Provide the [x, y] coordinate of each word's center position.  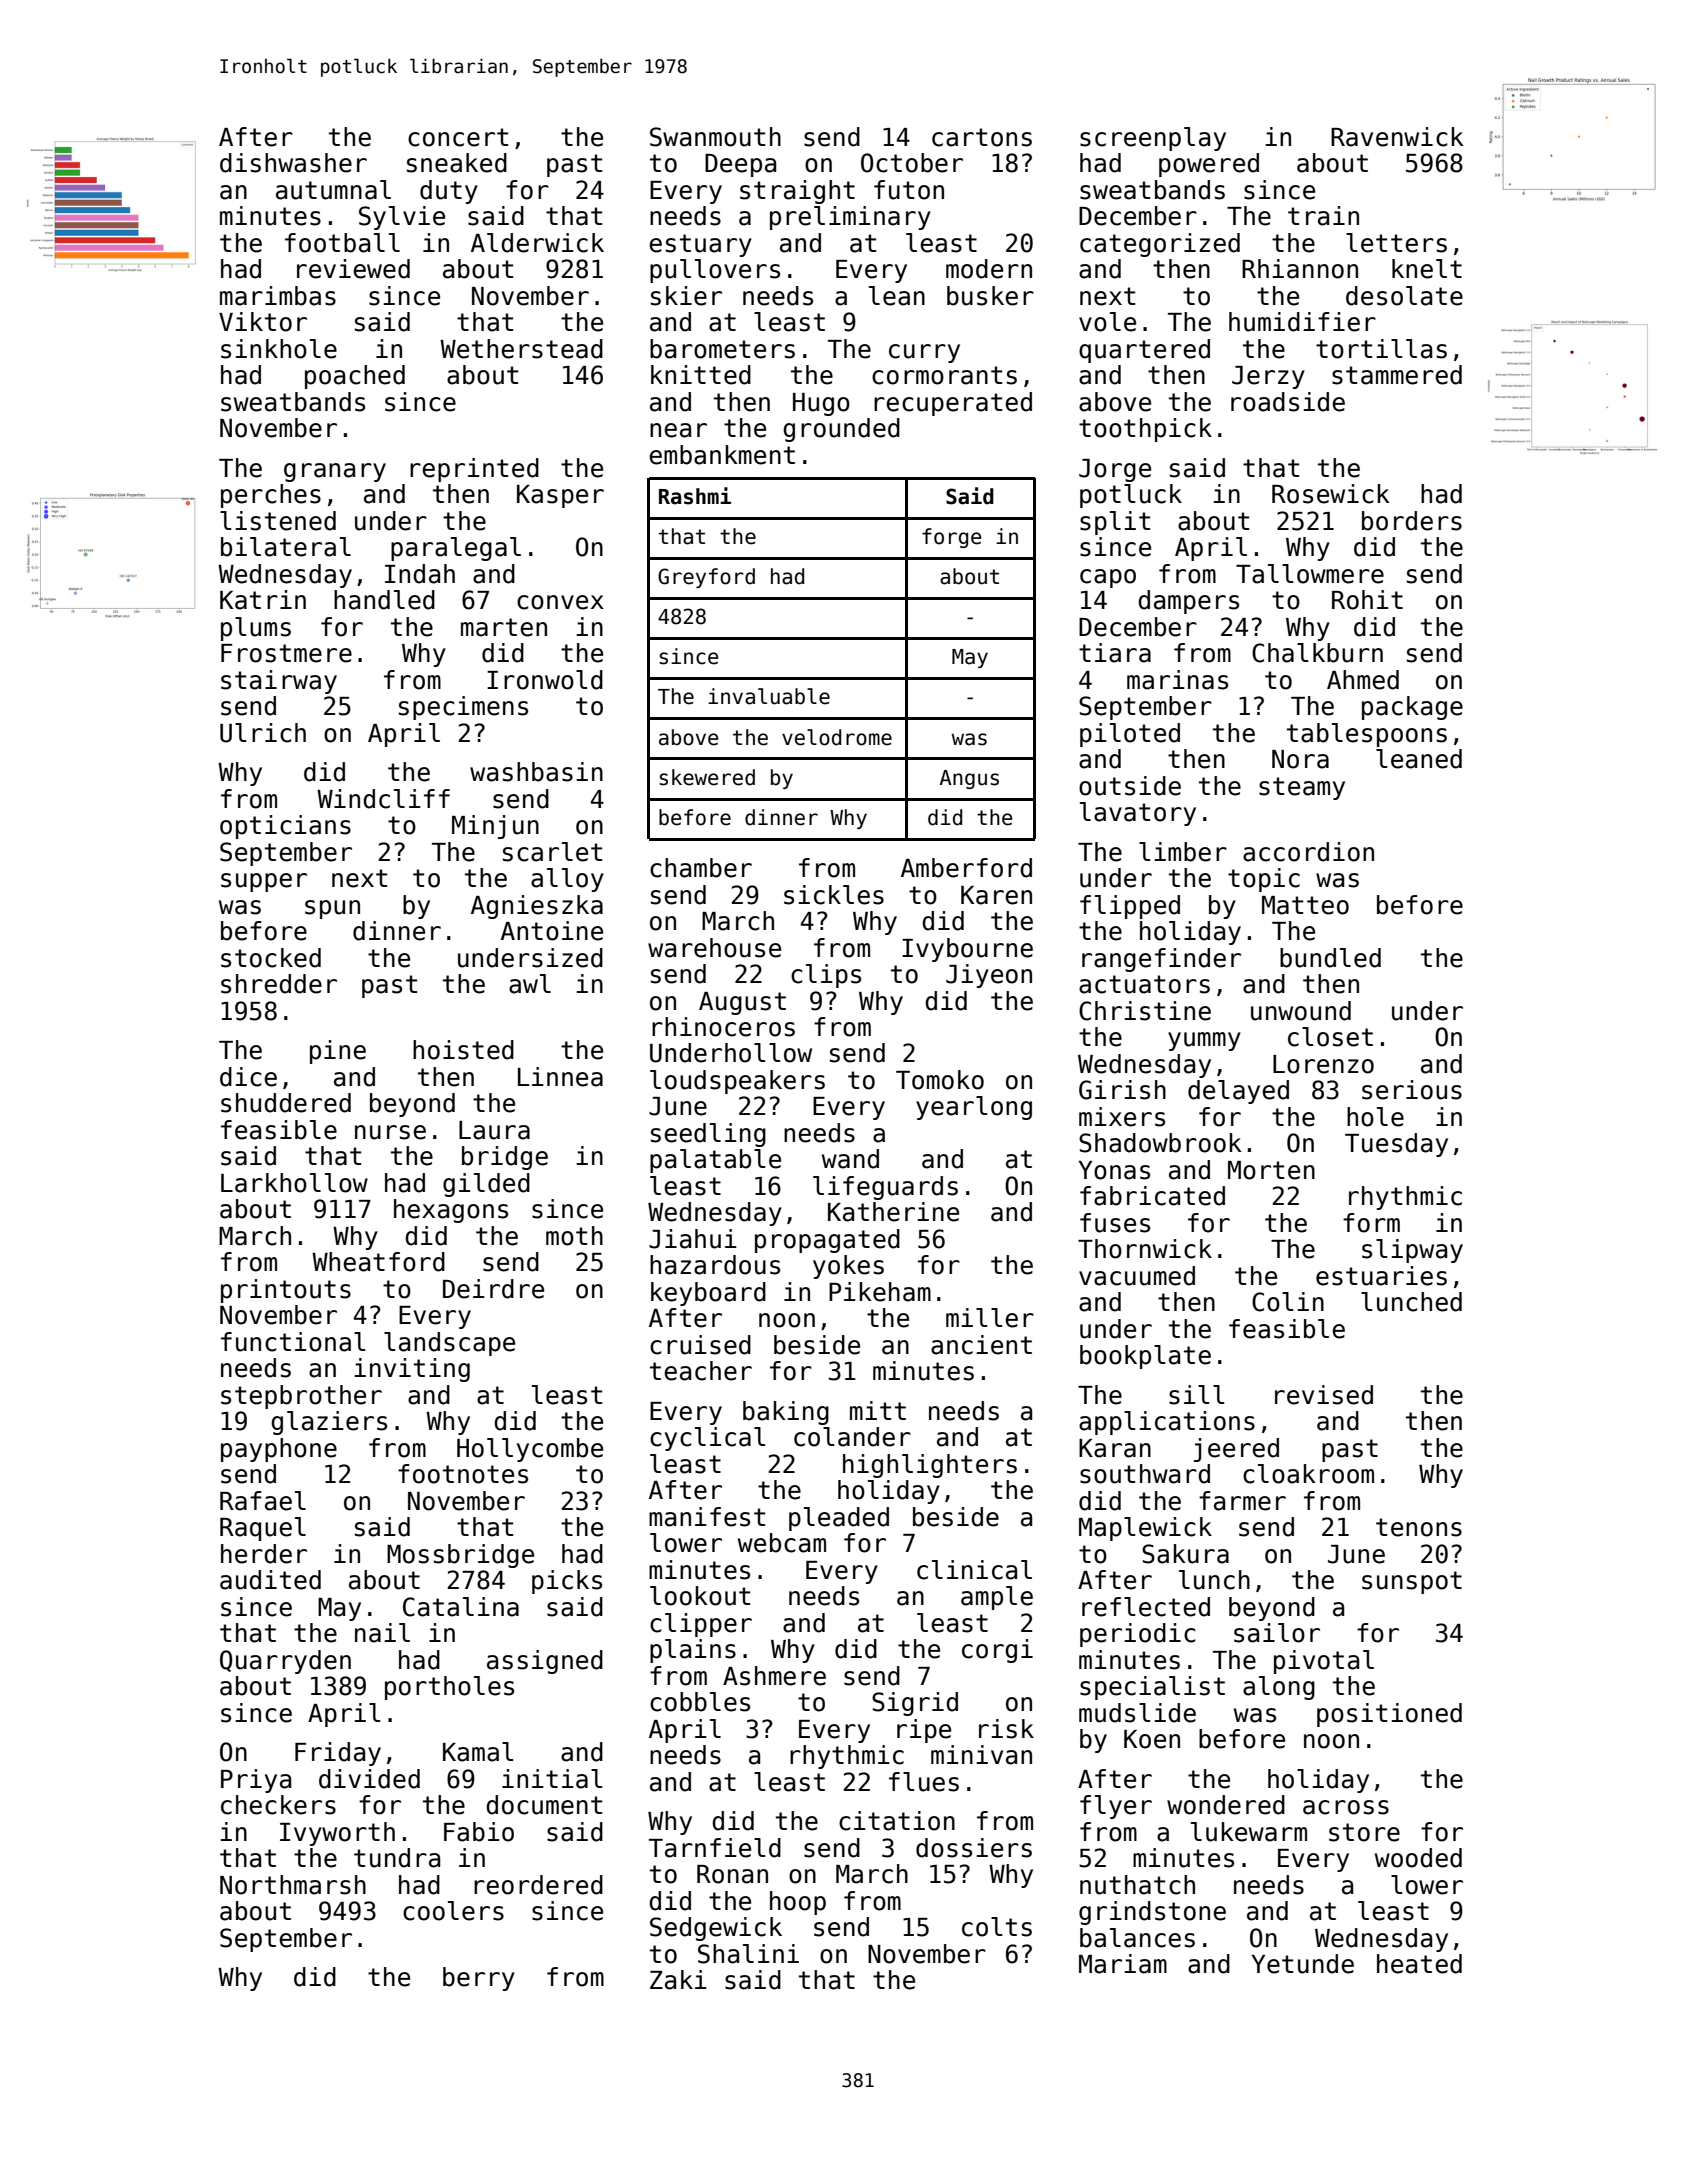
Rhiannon [1300, 269]
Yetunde [1302, 1964]
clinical [974, 1570]
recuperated [953, 404]
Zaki [678, 1980]
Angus [969, 779]
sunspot [1412, 1582]
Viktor [263, 322]
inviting [412, 1370]
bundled [1330, 958]
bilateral [286, 547]
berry [479, 1979]
